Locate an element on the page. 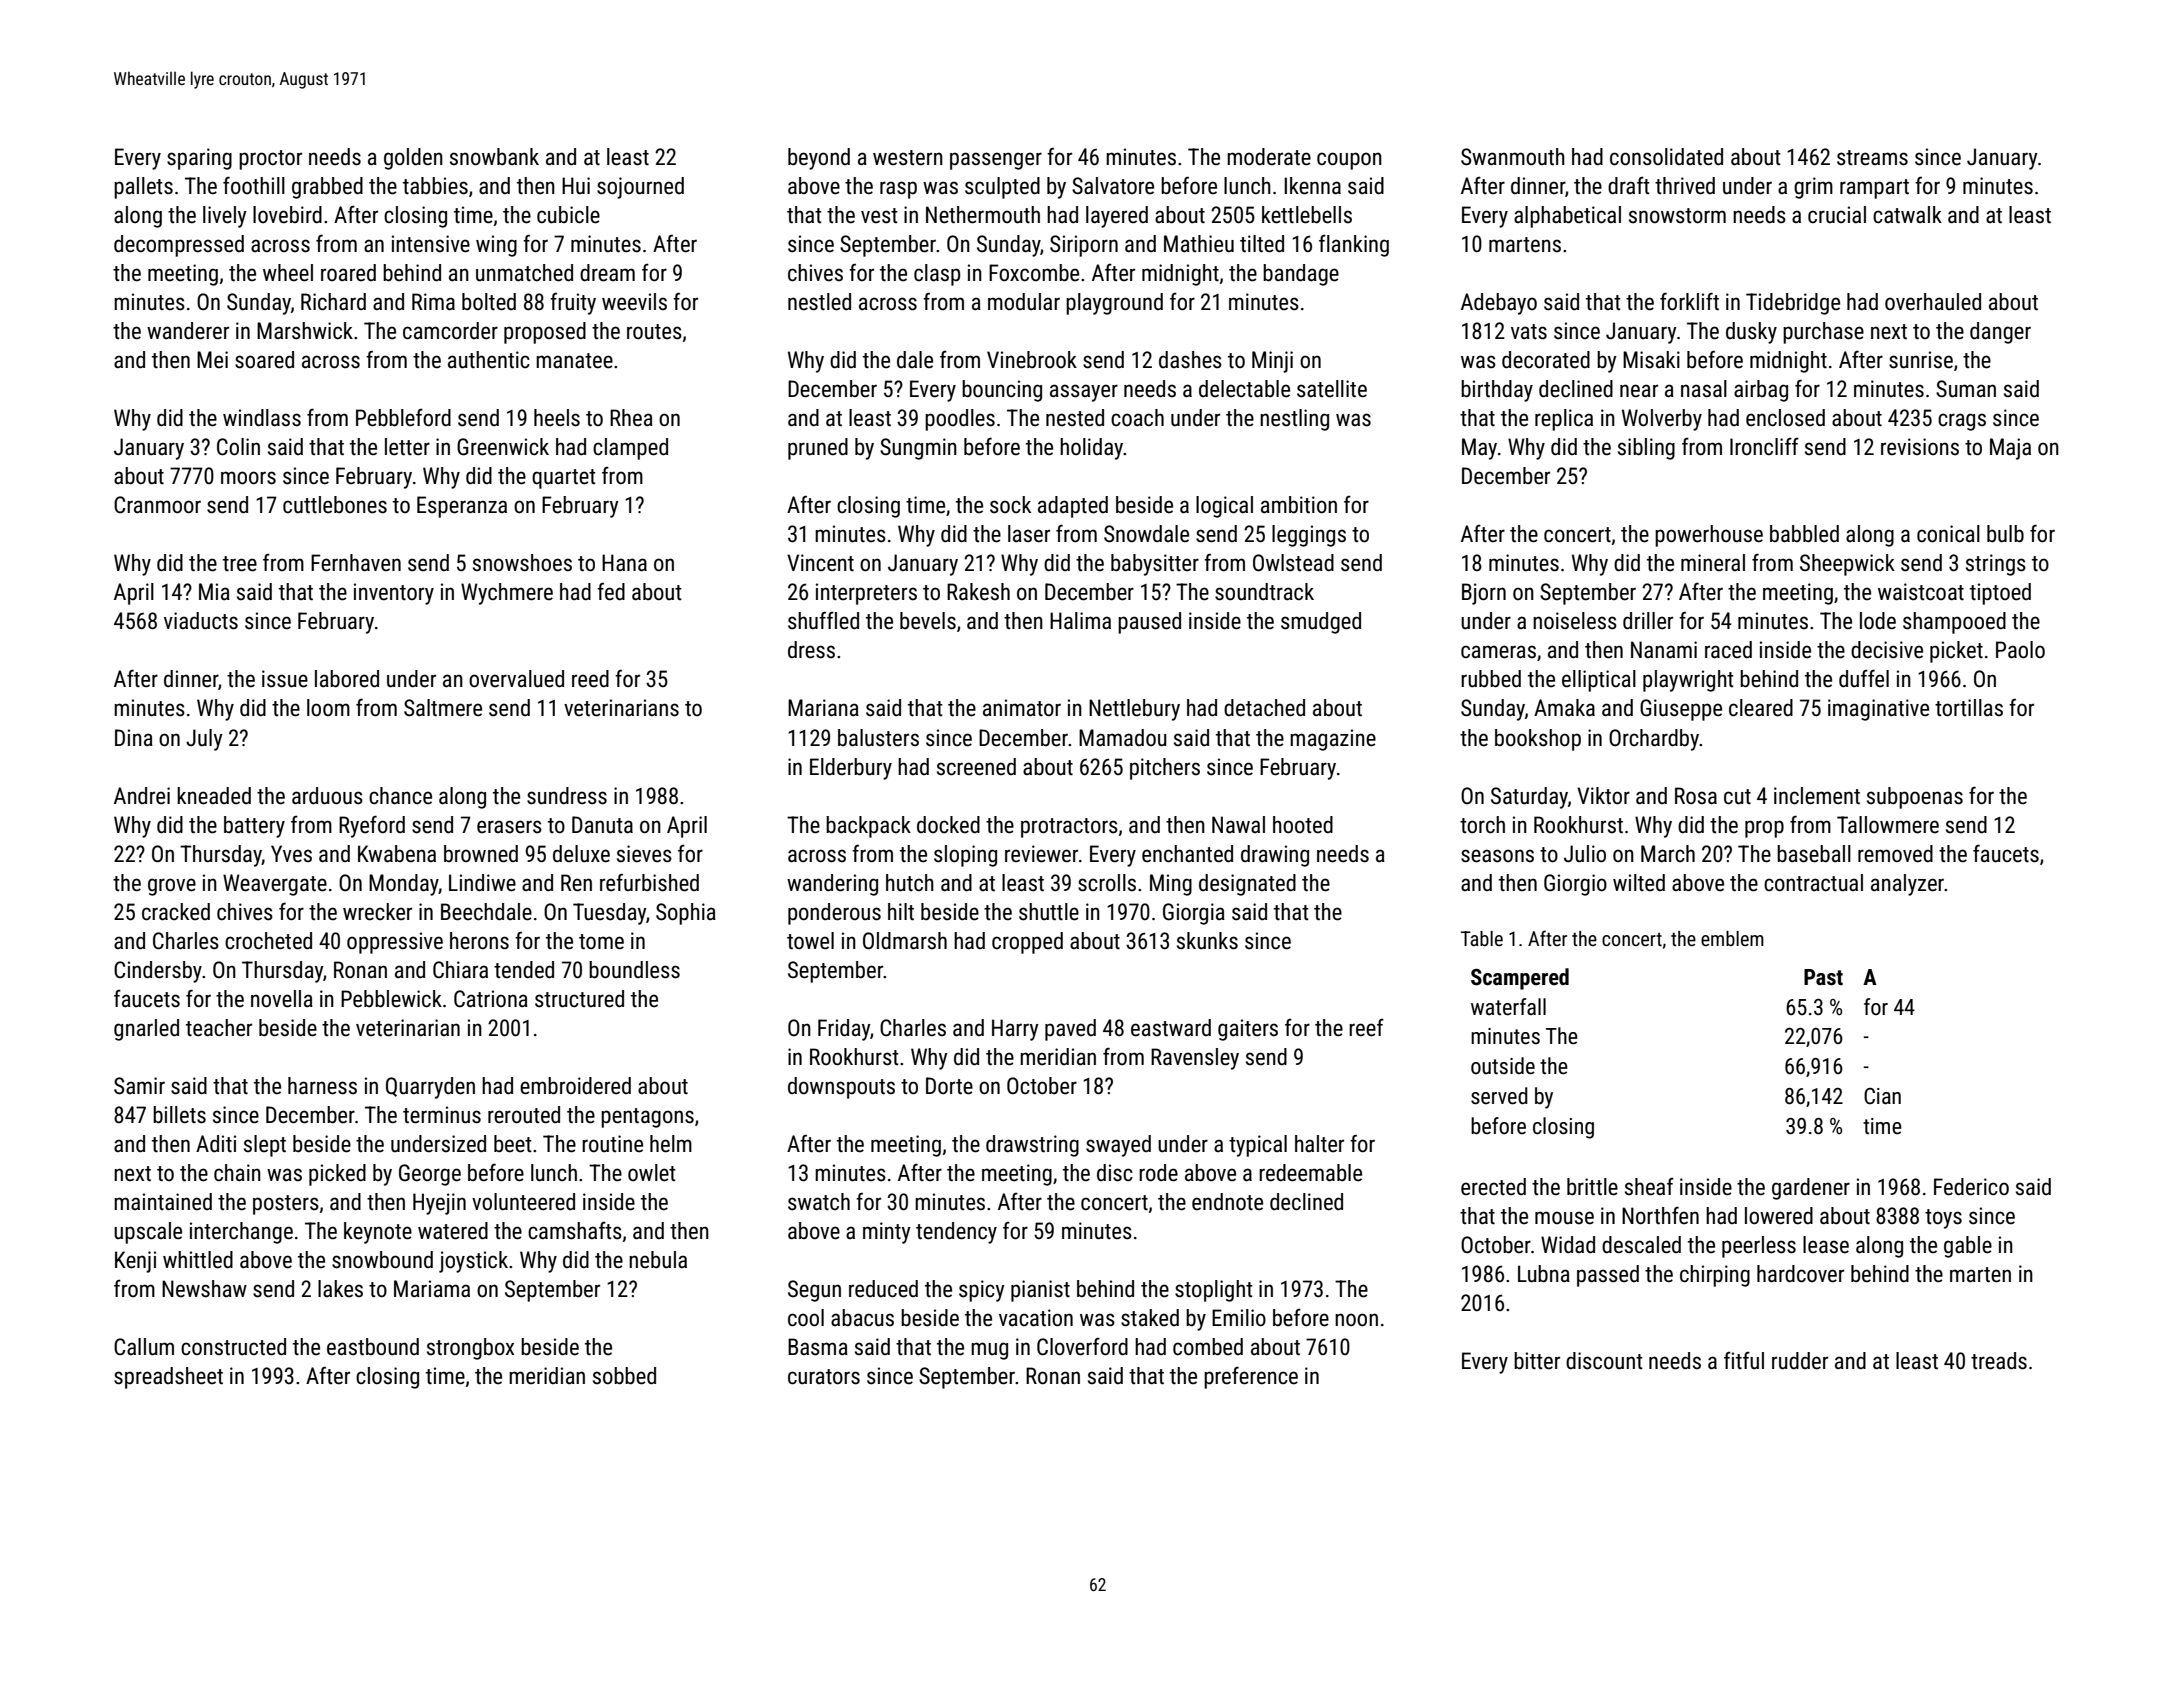 This page has width=2178, height=1683. keynote is located at coordinates (378, 1233).
